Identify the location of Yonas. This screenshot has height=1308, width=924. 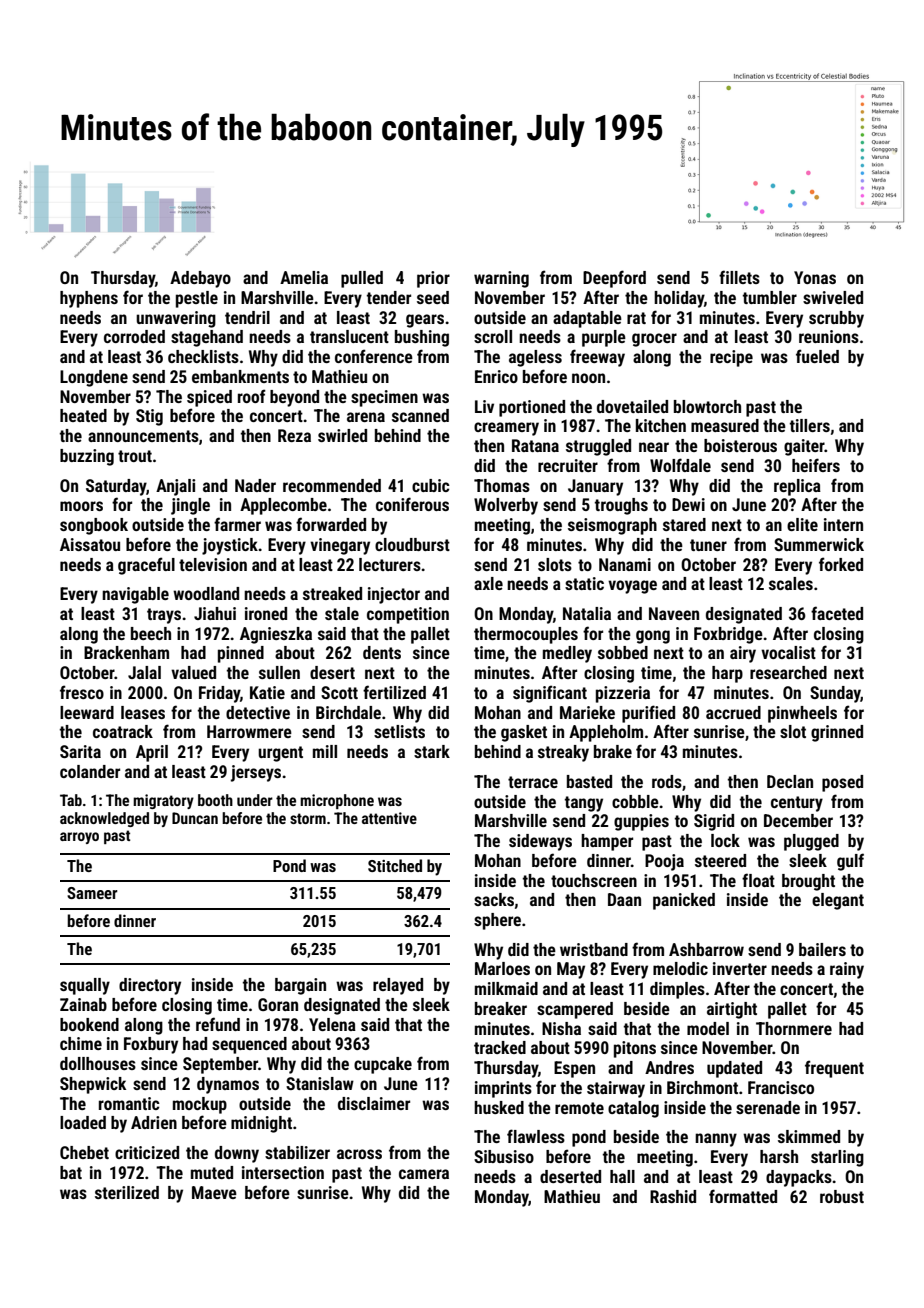
(815, 277).
